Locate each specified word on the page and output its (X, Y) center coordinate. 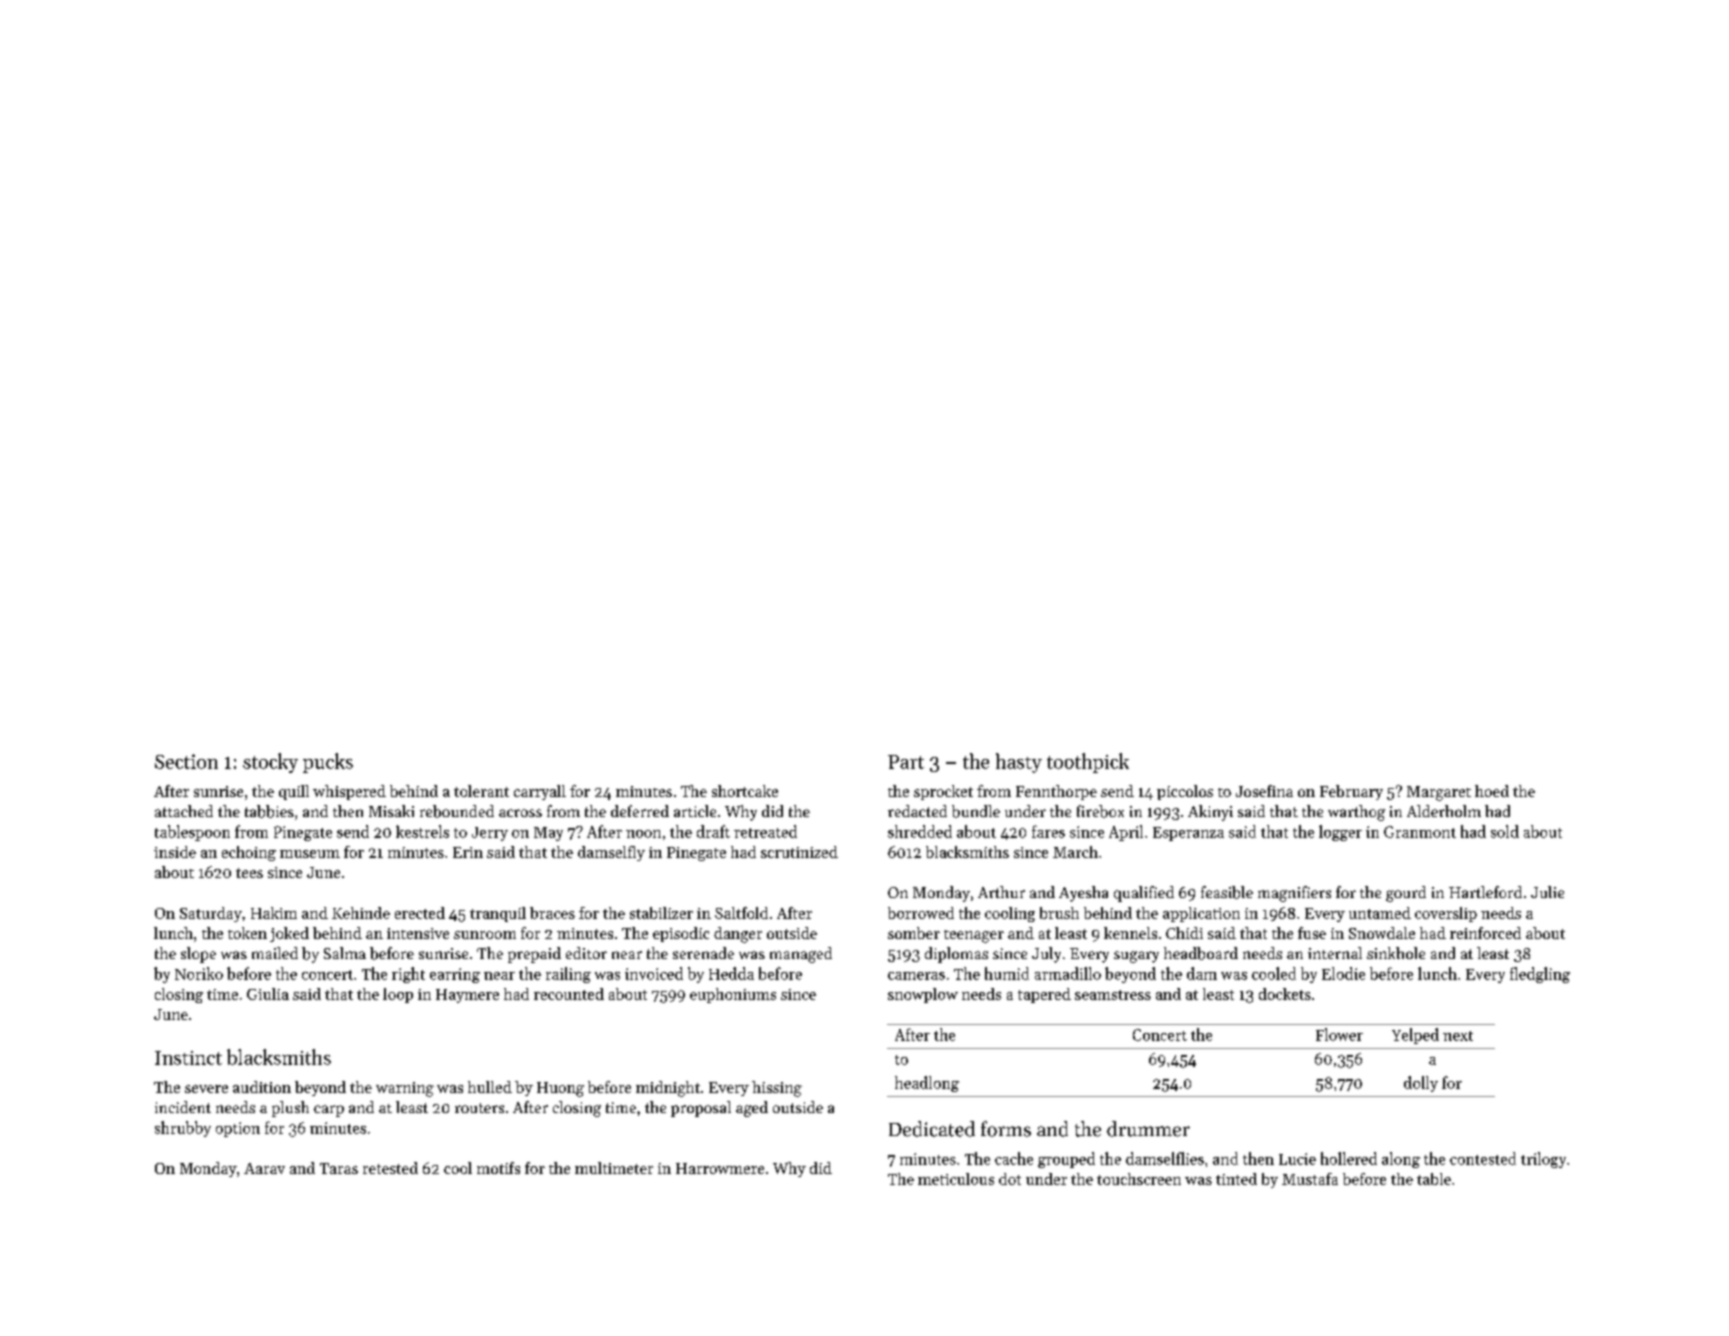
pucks (328, 763)
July (1046, 955)
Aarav (264, 1168)
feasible (1227, 892)
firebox (1100, 811)
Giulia (268, 994)
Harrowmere (720, 1168)
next (1458, 1036)
